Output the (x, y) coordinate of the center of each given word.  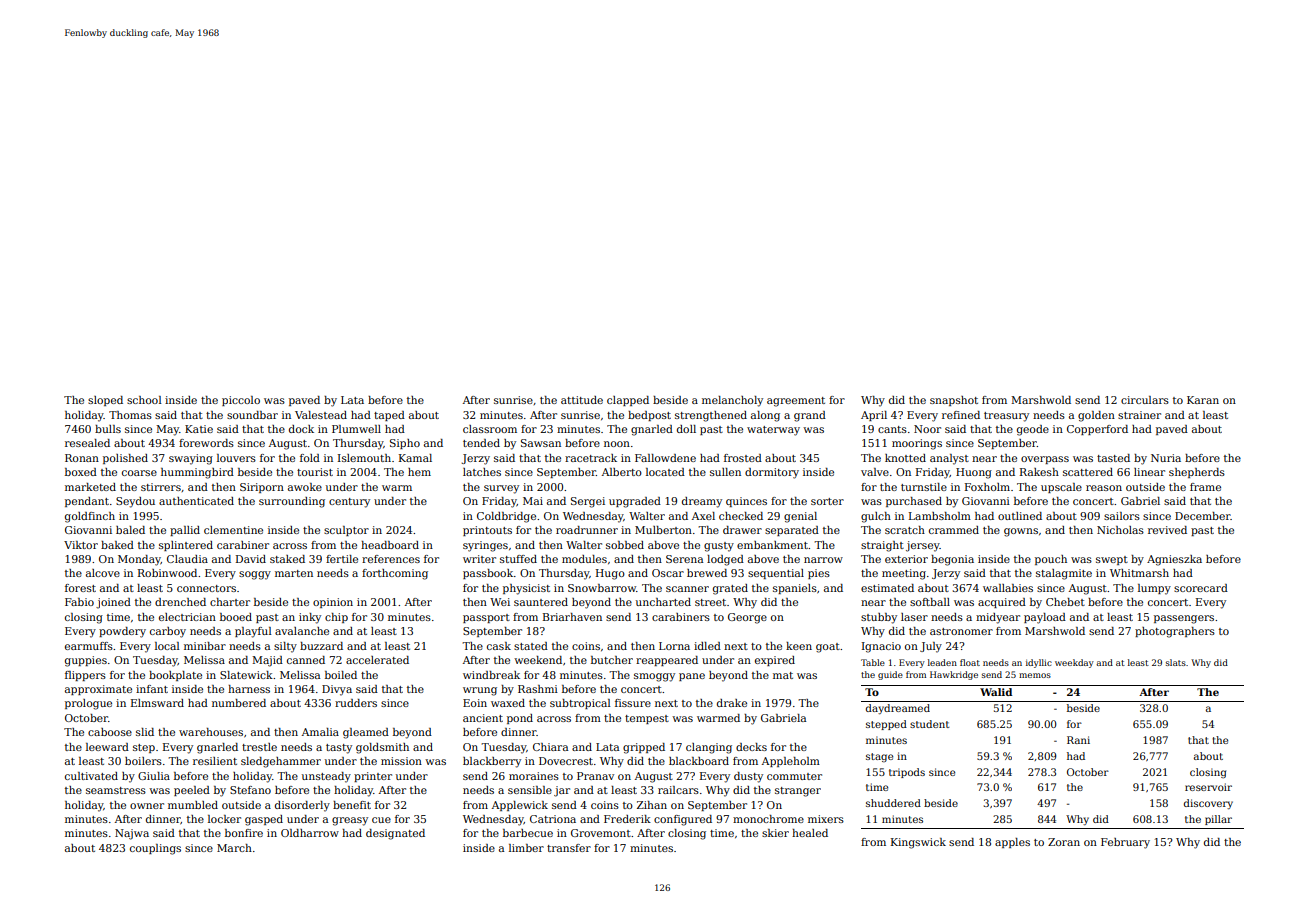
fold (310, 458)
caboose (110, 732)
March (234, 848)
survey (501, 489)
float (970, 662)
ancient (483, 718)
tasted (1113, 458)
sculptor (346, 531)
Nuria (1166, 458)
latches (482, 472)
